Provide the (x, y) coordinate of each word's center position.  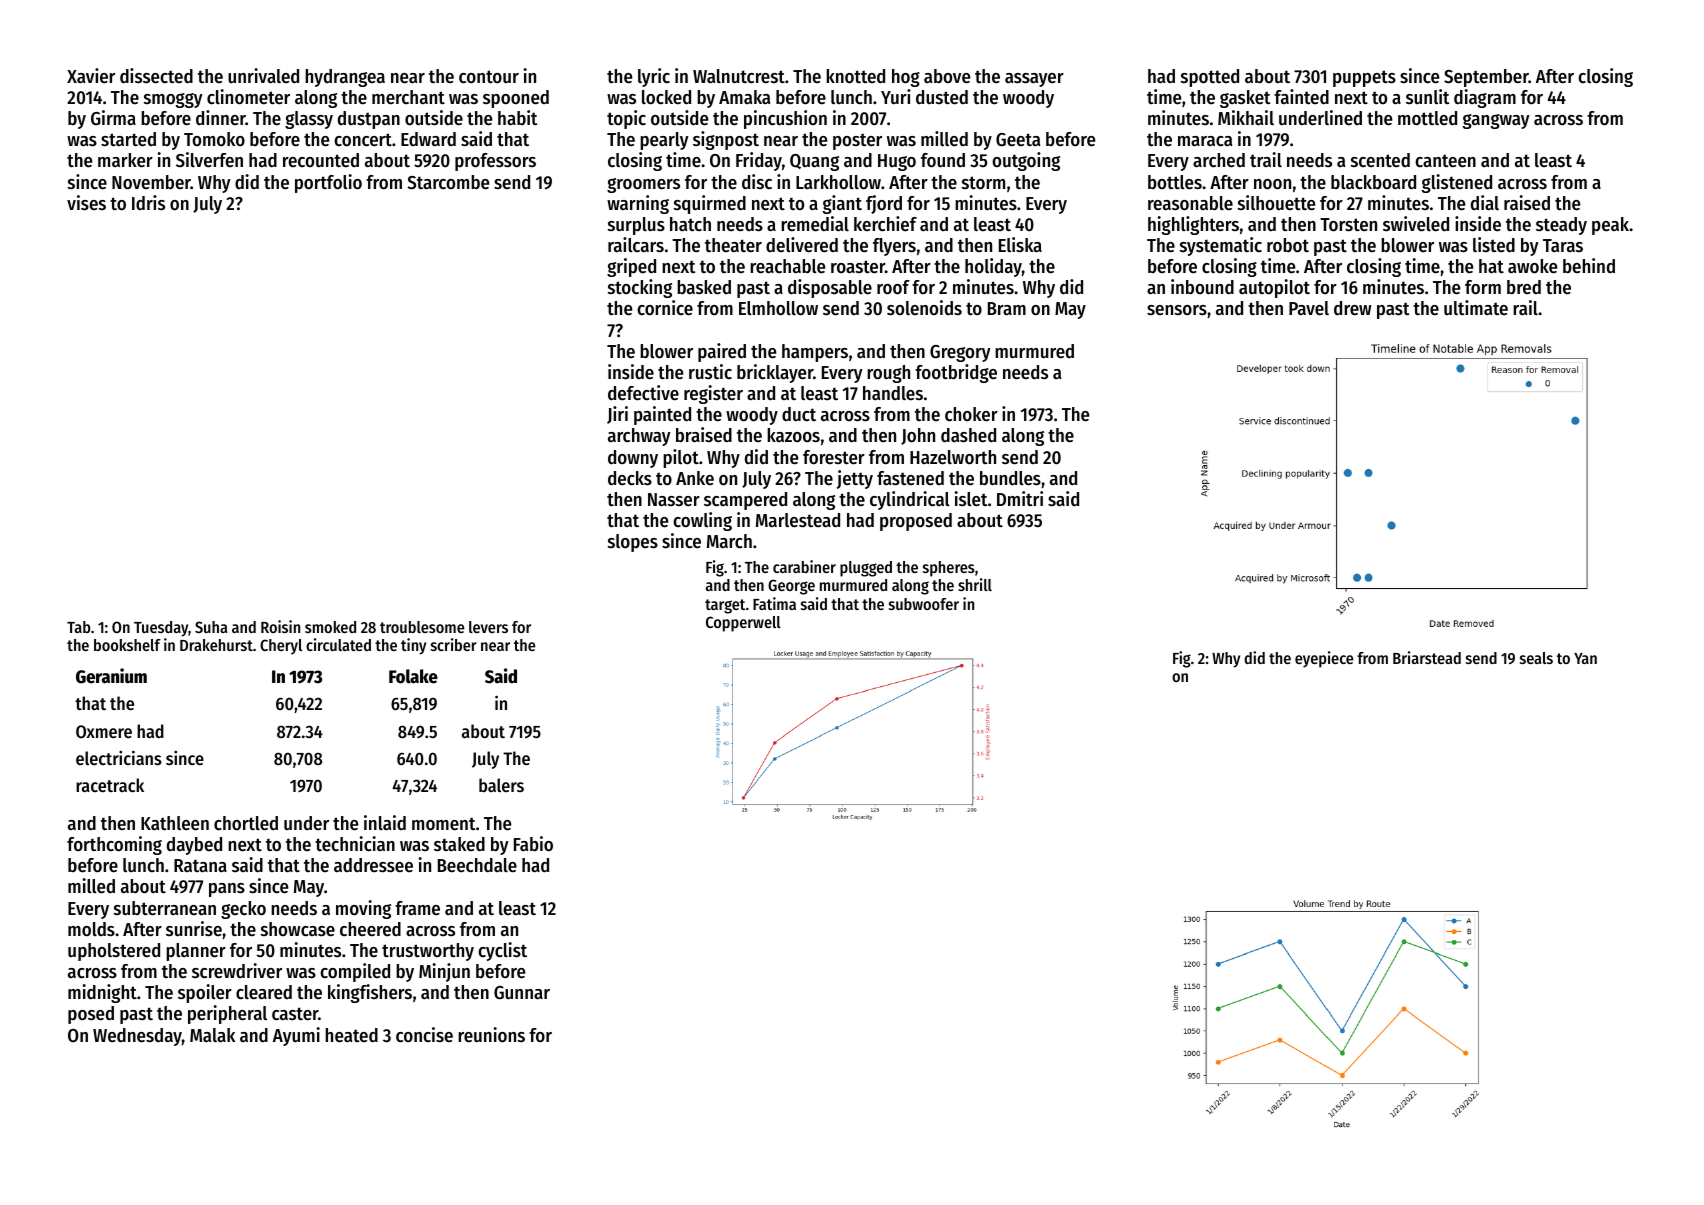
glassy (309, 120)
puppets (1364, 78)
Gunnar (522, 993)
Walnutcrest (739, 76)
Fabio (533, 844)
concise (424, 1035)
